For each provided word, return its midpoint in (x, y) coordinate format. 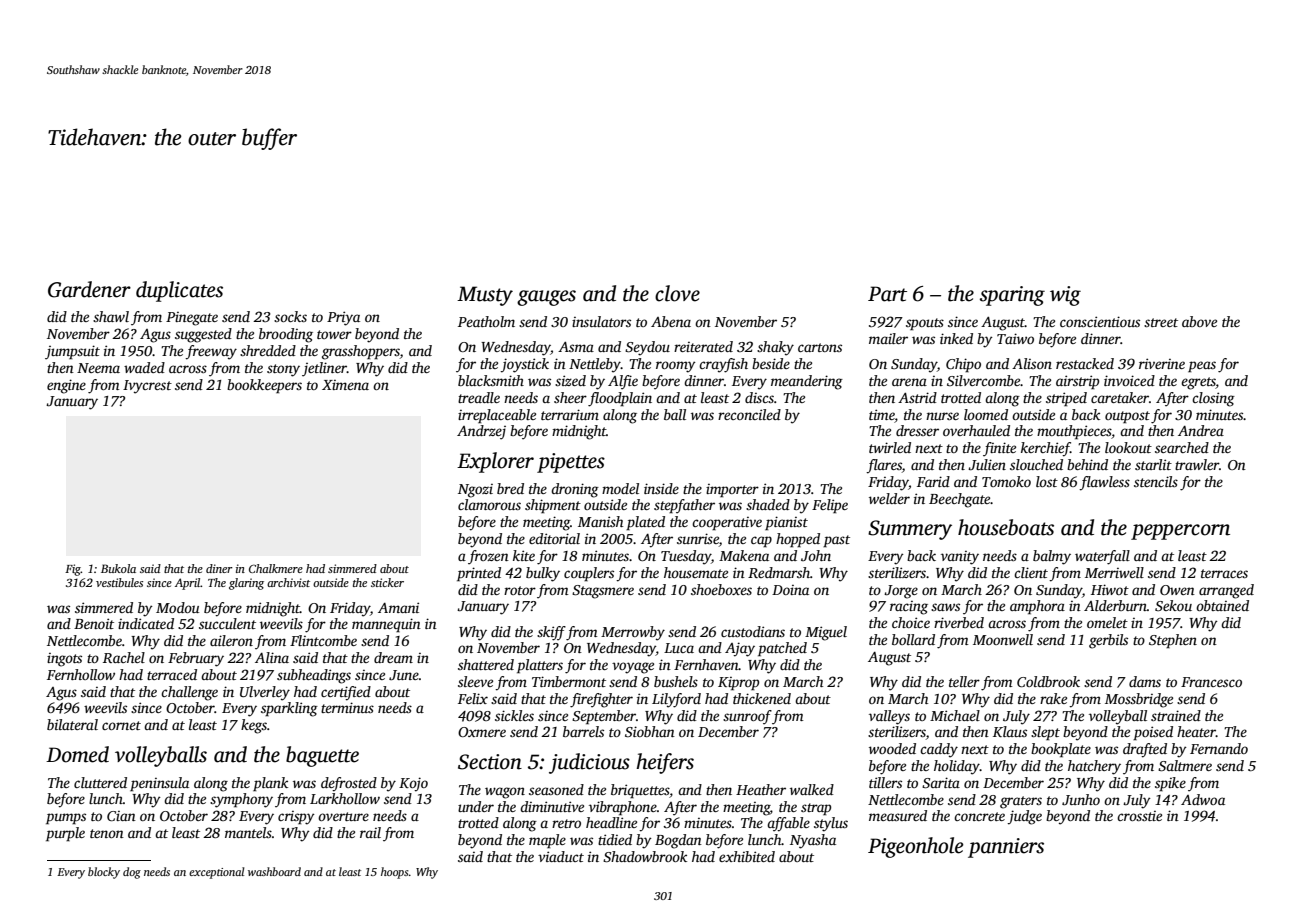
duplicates (179, 291)
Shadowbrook (645, 856)
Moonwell (1003, 639)
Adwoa (1203, 799)
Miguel (826, 633)
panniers (1006, 848)
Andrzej (481, 432)
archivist (288, 582)
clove (677, 293)
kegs (254, 726)
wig (1065, 296)
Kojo (413, 784)
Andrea (1201, 430)
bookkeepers (264, 386)
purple (65, 834)
